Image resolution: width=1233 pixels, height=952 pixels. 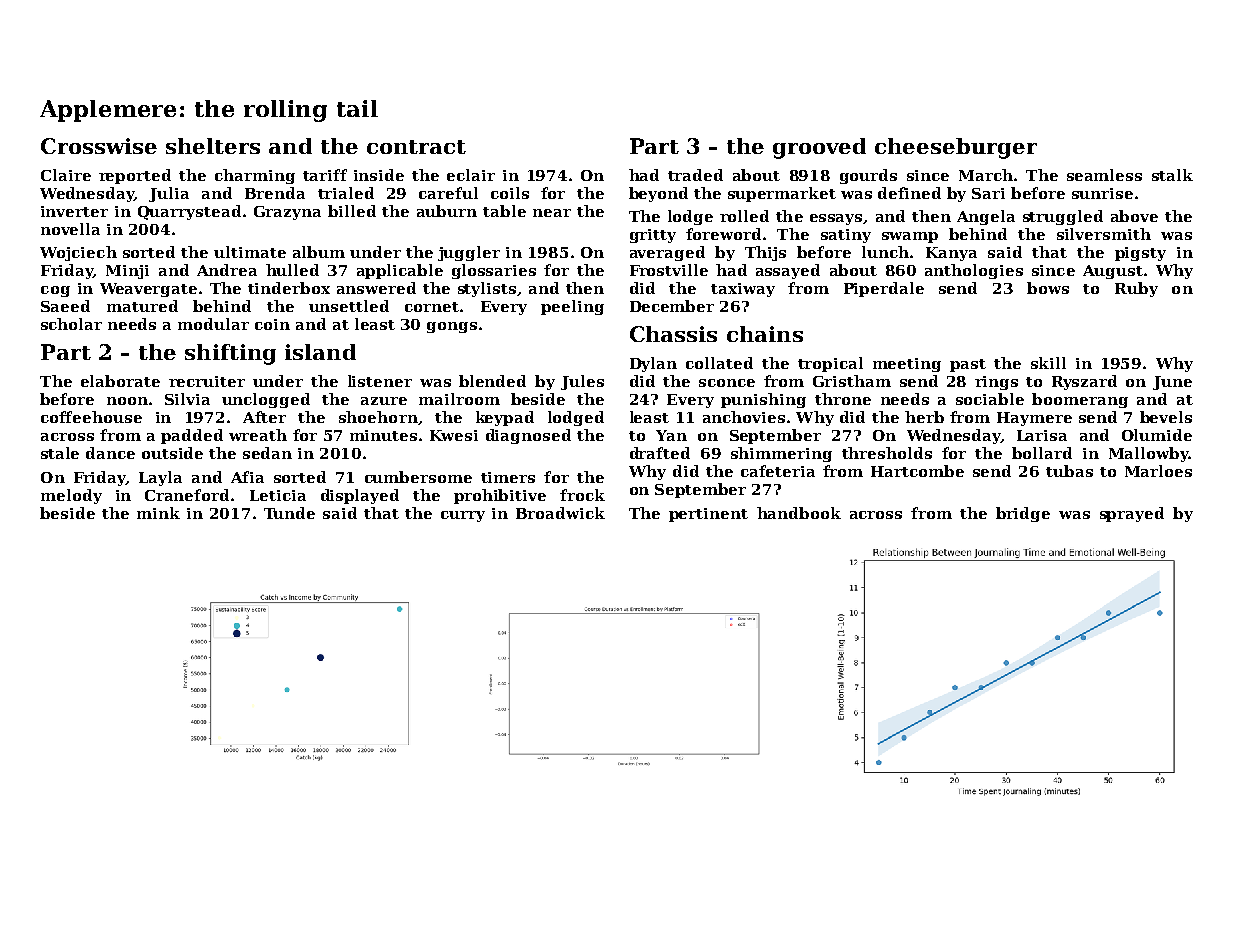 What do you see at coordinates (416, 147) in the screenshot?
I see `contract` at bounding box center [416, 147].
